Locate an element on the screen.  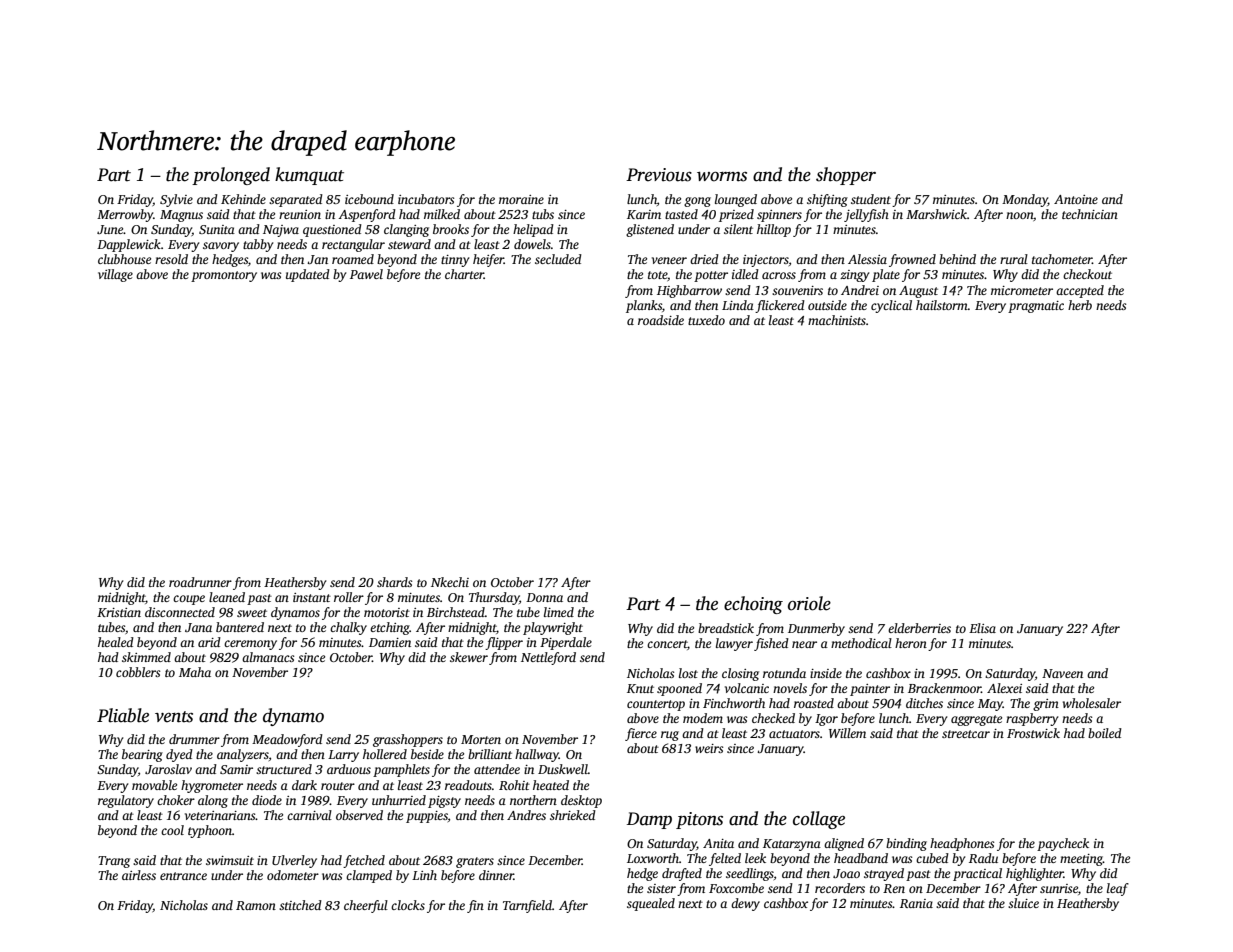
prolonged is located at coordinates (231, 176).
